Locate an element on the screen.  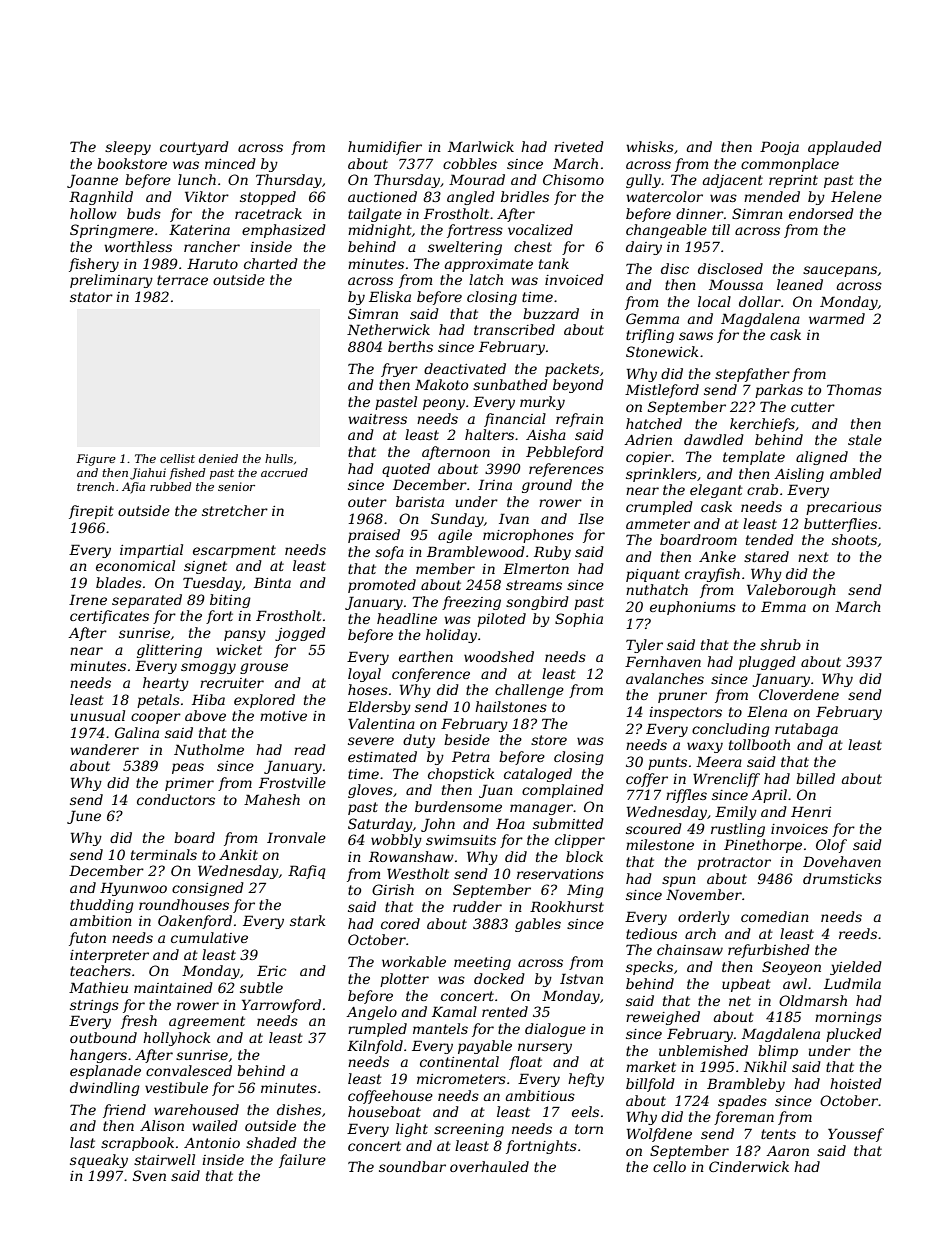
billed is located at coordinates (815, 778).
